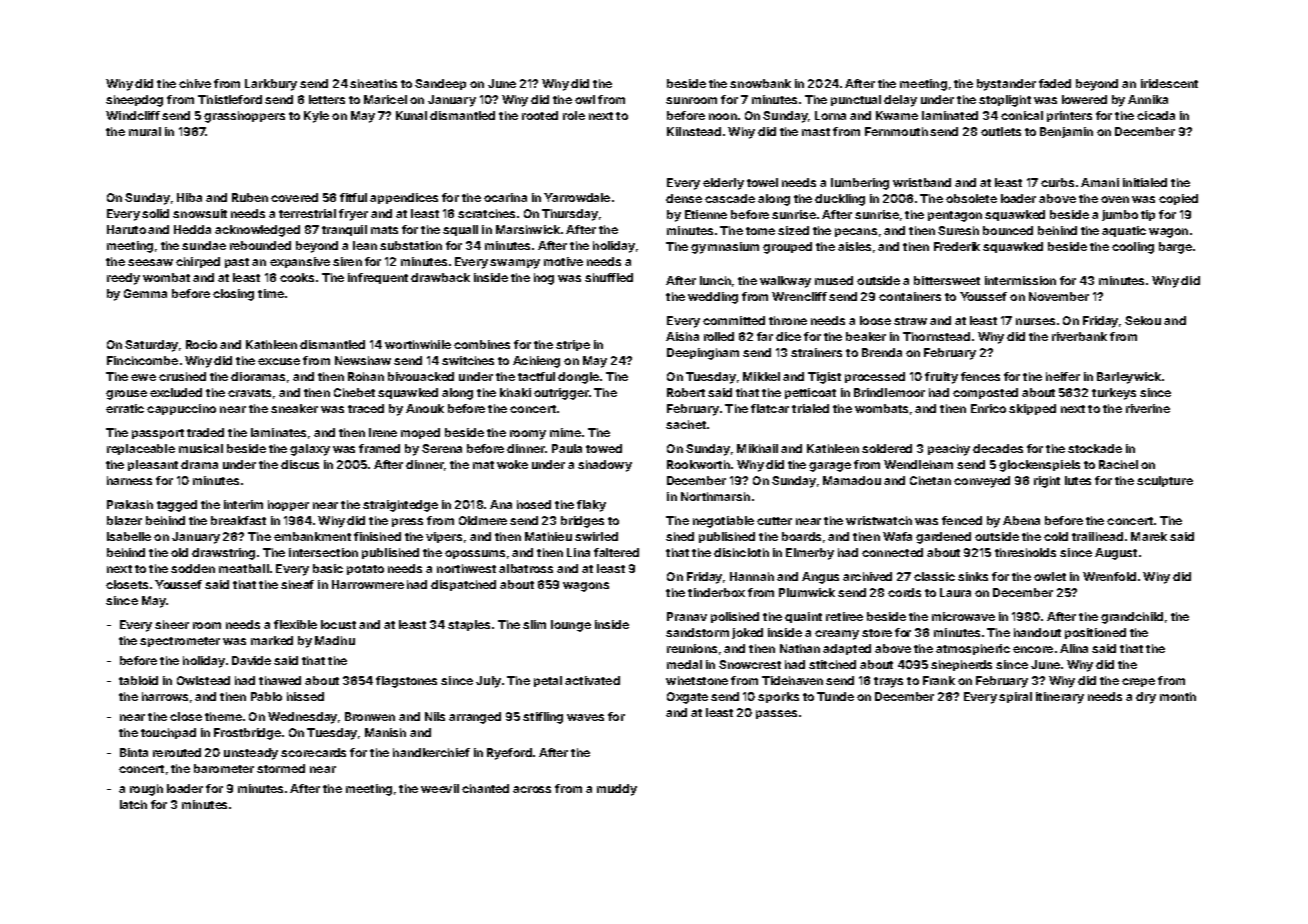  I want to click on slim, so click(534, 624).
